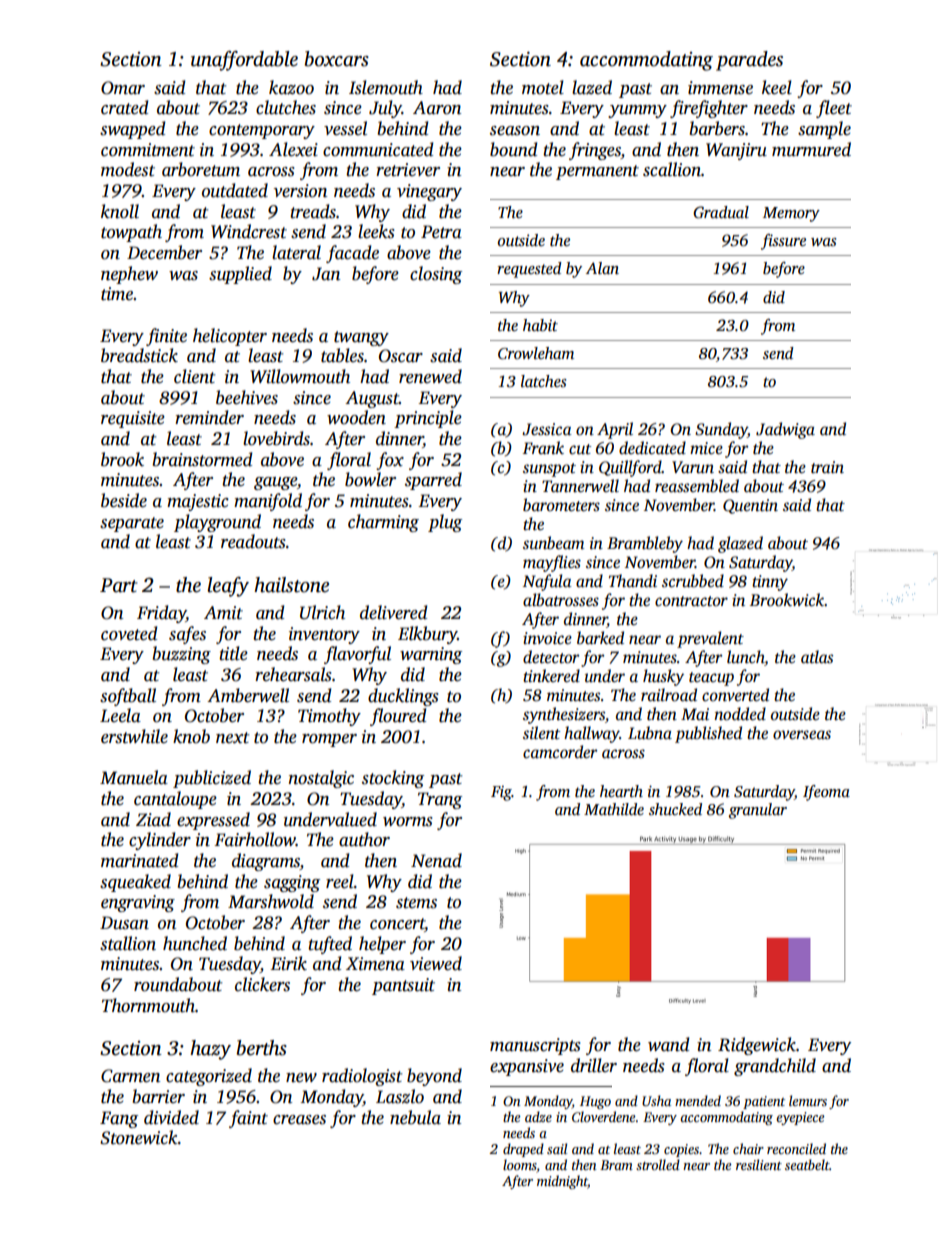 The image size is (952, 1233). What do you see at coordinates (166, 337) in the document?
I see `finite` at bounding box center [166, 337].
